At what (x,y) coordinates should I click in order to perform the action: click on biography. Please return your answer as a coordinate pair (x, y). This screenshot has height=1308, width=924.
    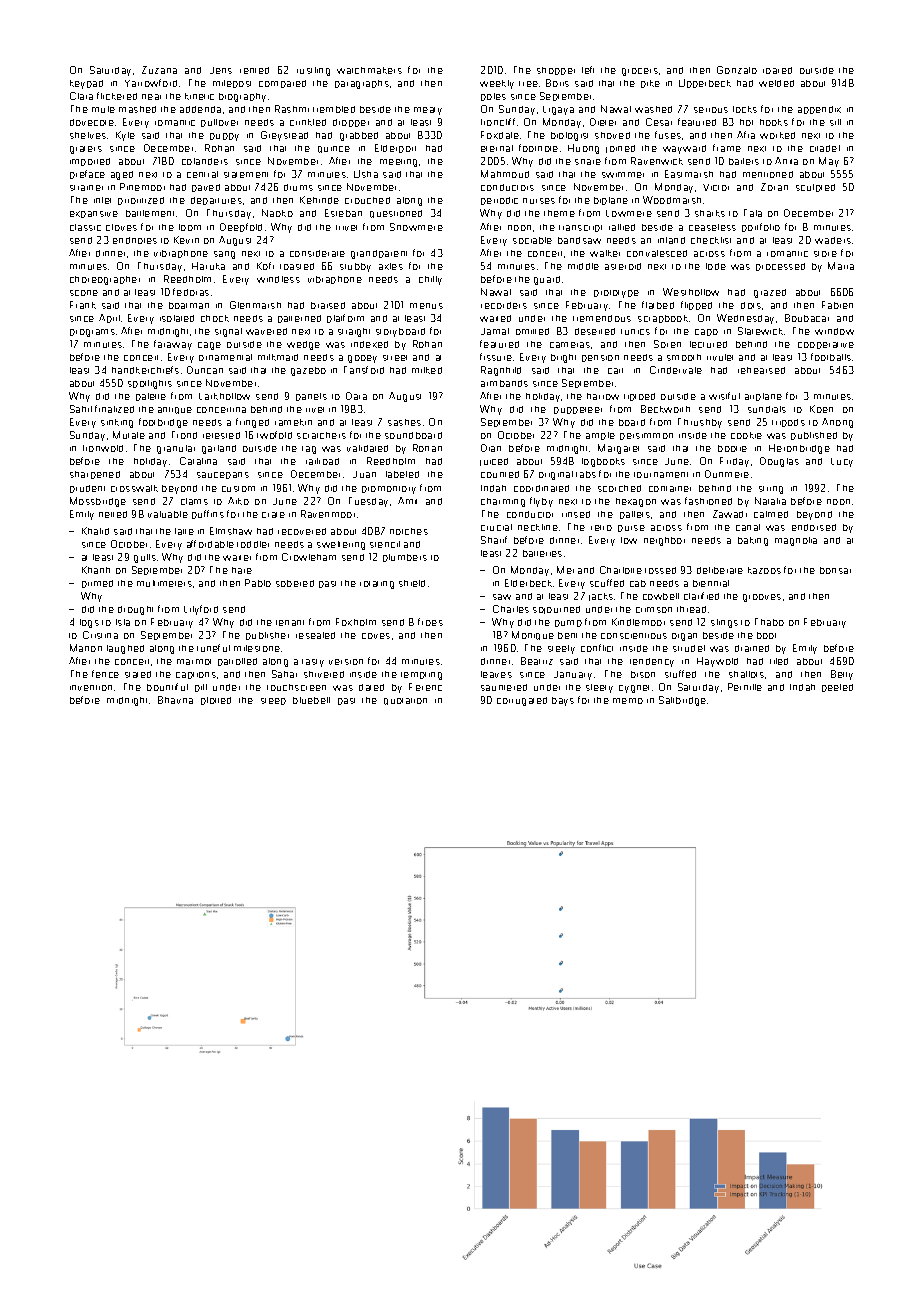
    Looking at the image, I should click on (242, 97).
